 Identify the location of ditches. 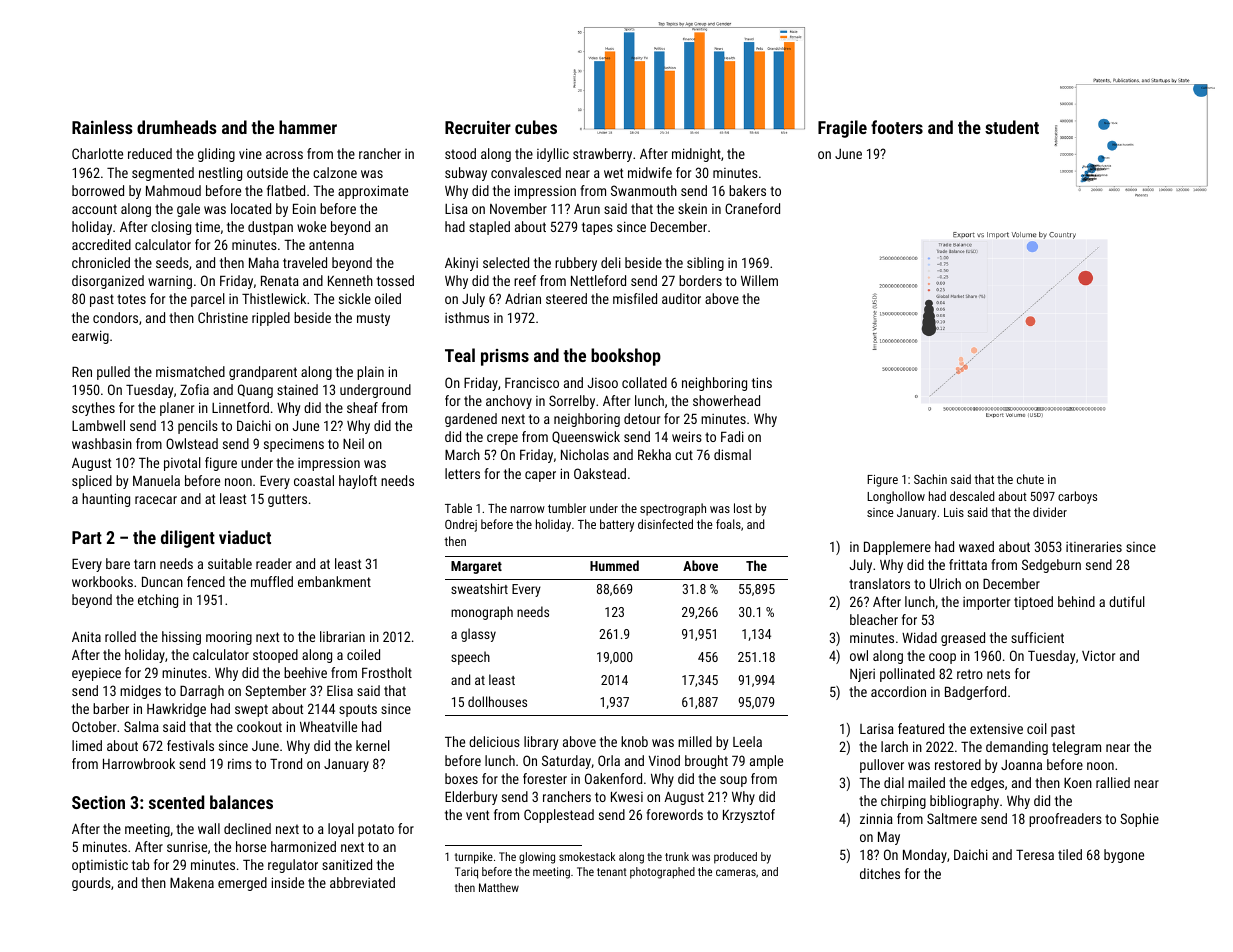
(880, 873).
